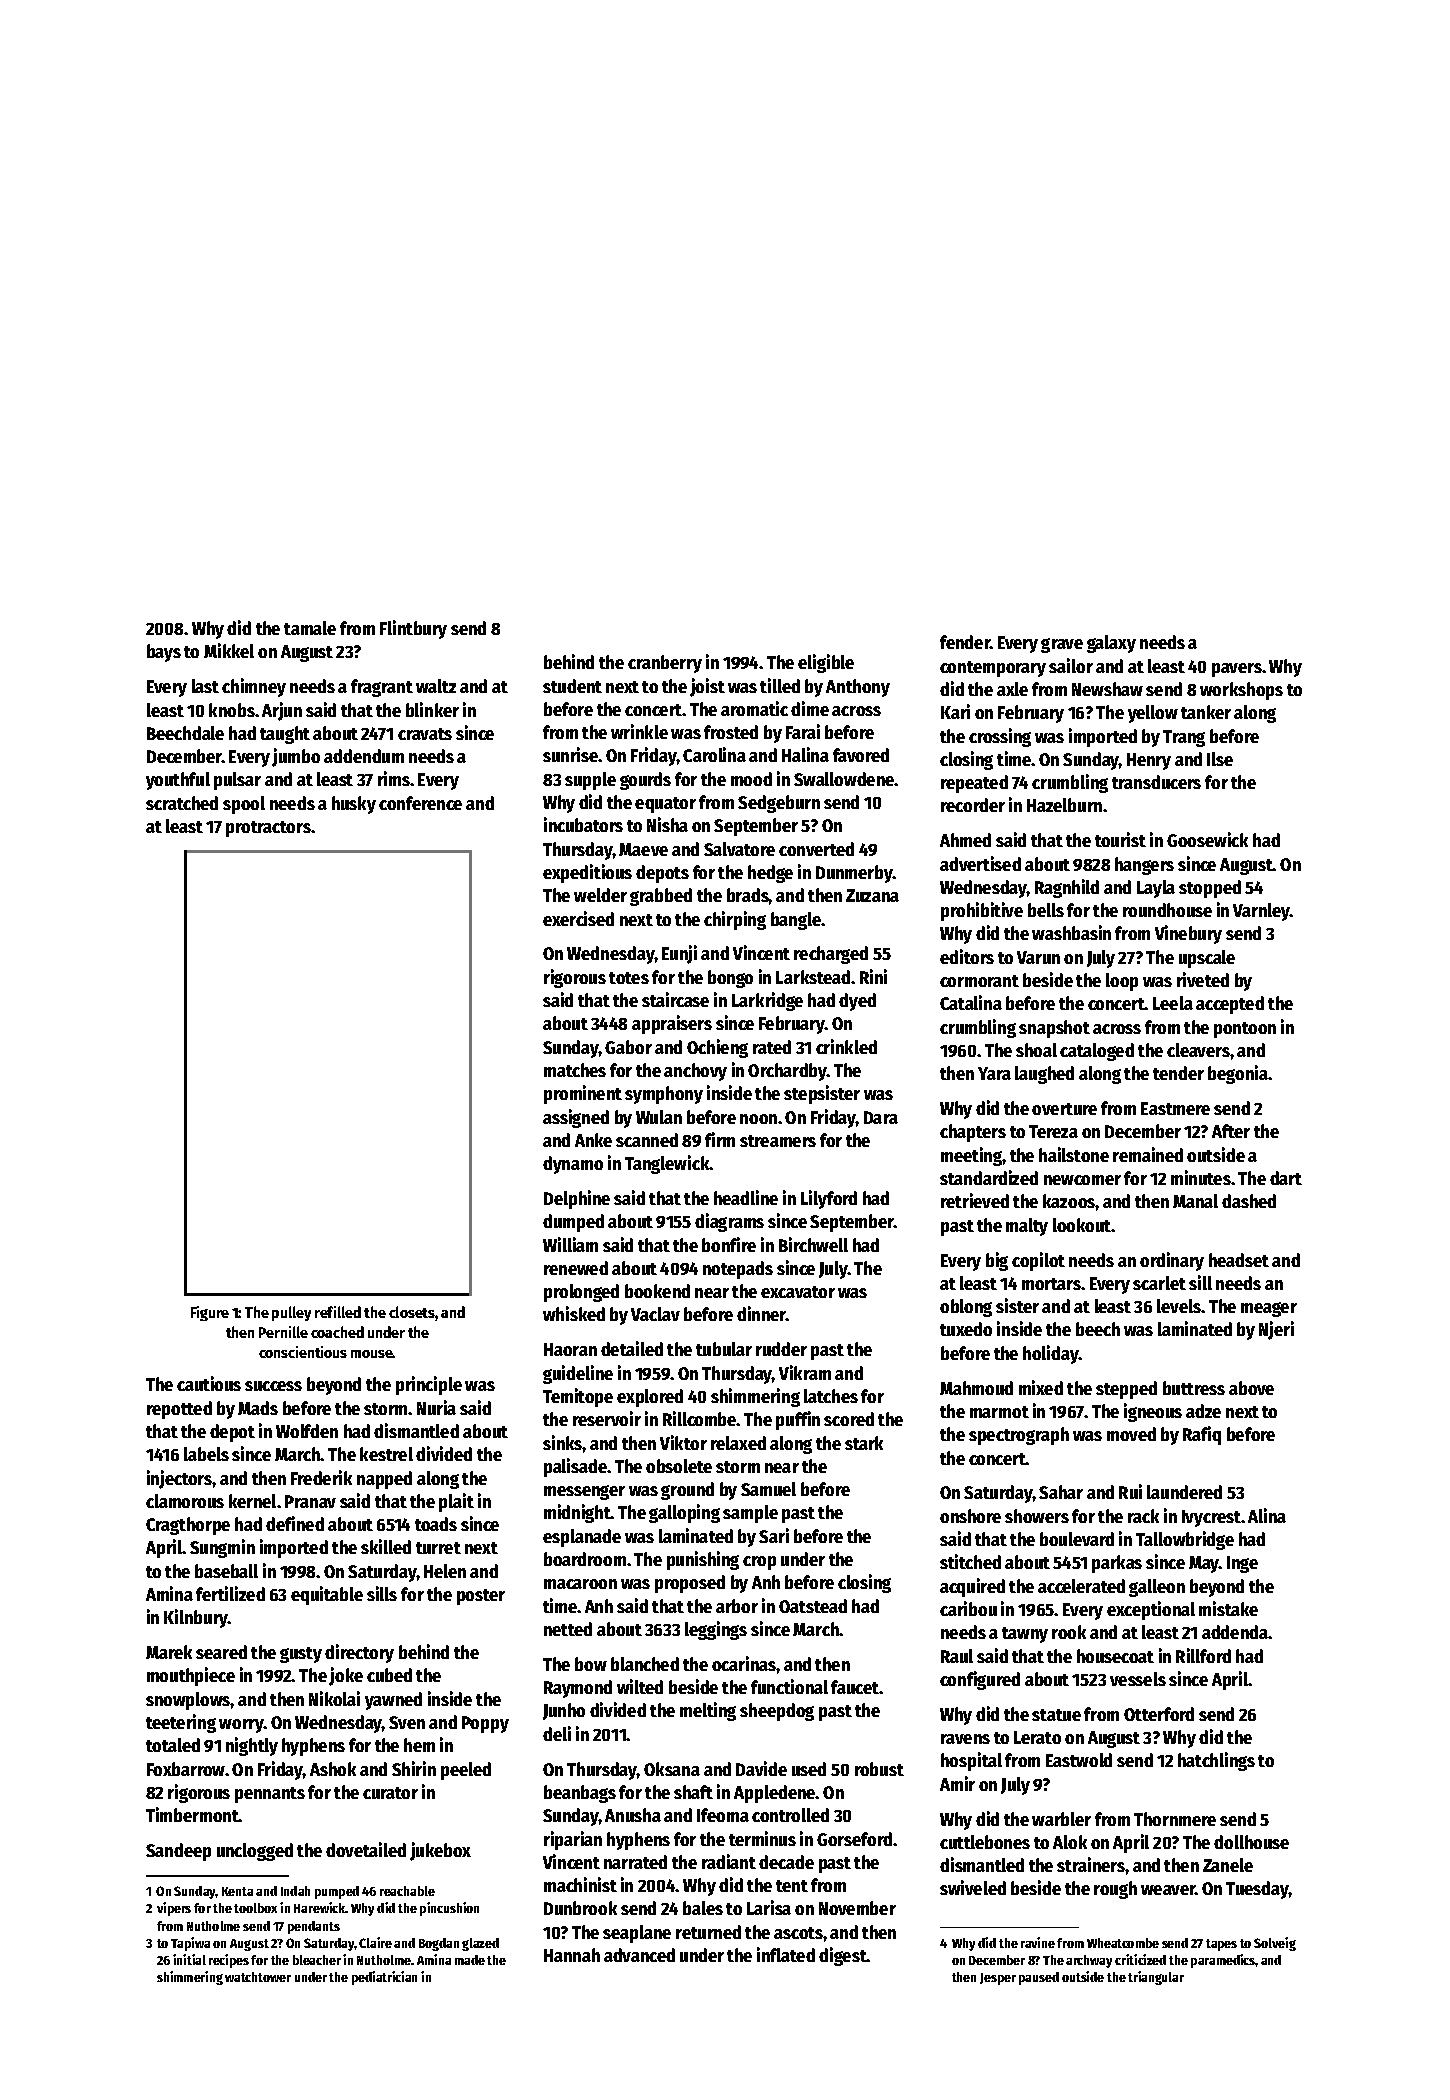 The width and height of the image is (1450, 2100). What do you see at coordinates (164, 653) in the image?
I see `bays` at bounding box center [164, 653].
